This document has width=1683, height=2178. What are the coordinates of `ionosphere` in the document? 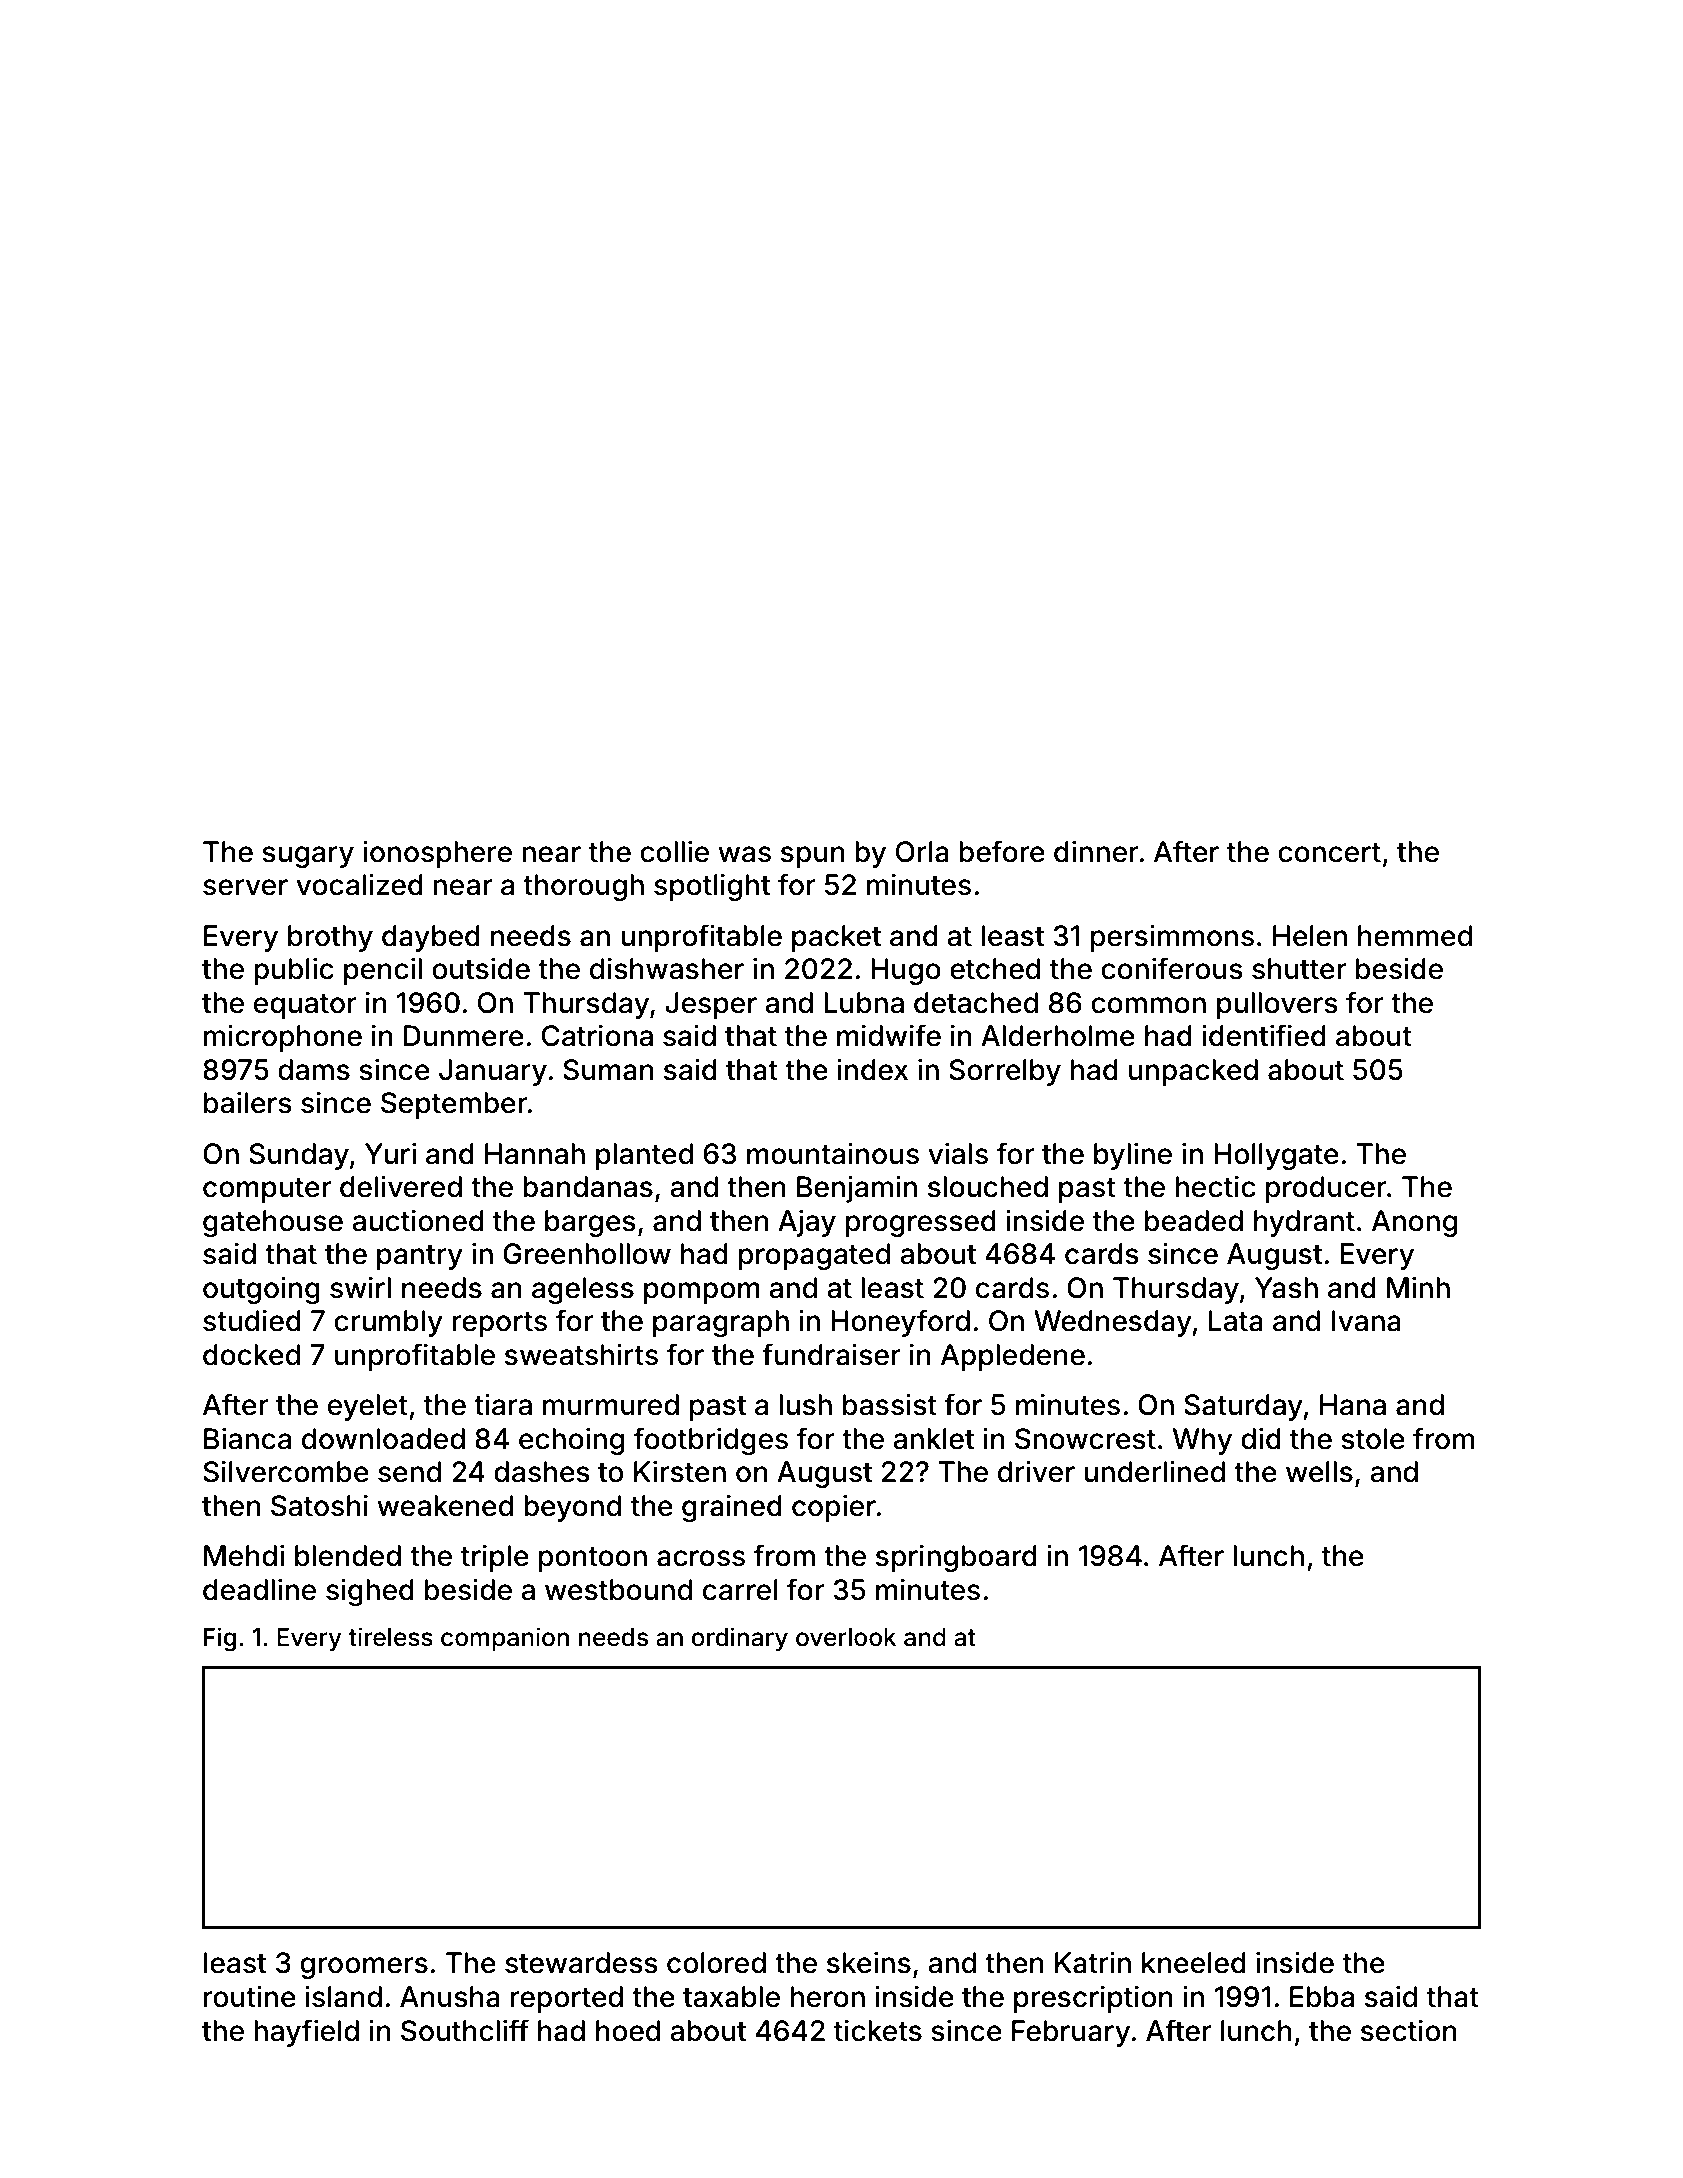 It's located at (437, 854).
